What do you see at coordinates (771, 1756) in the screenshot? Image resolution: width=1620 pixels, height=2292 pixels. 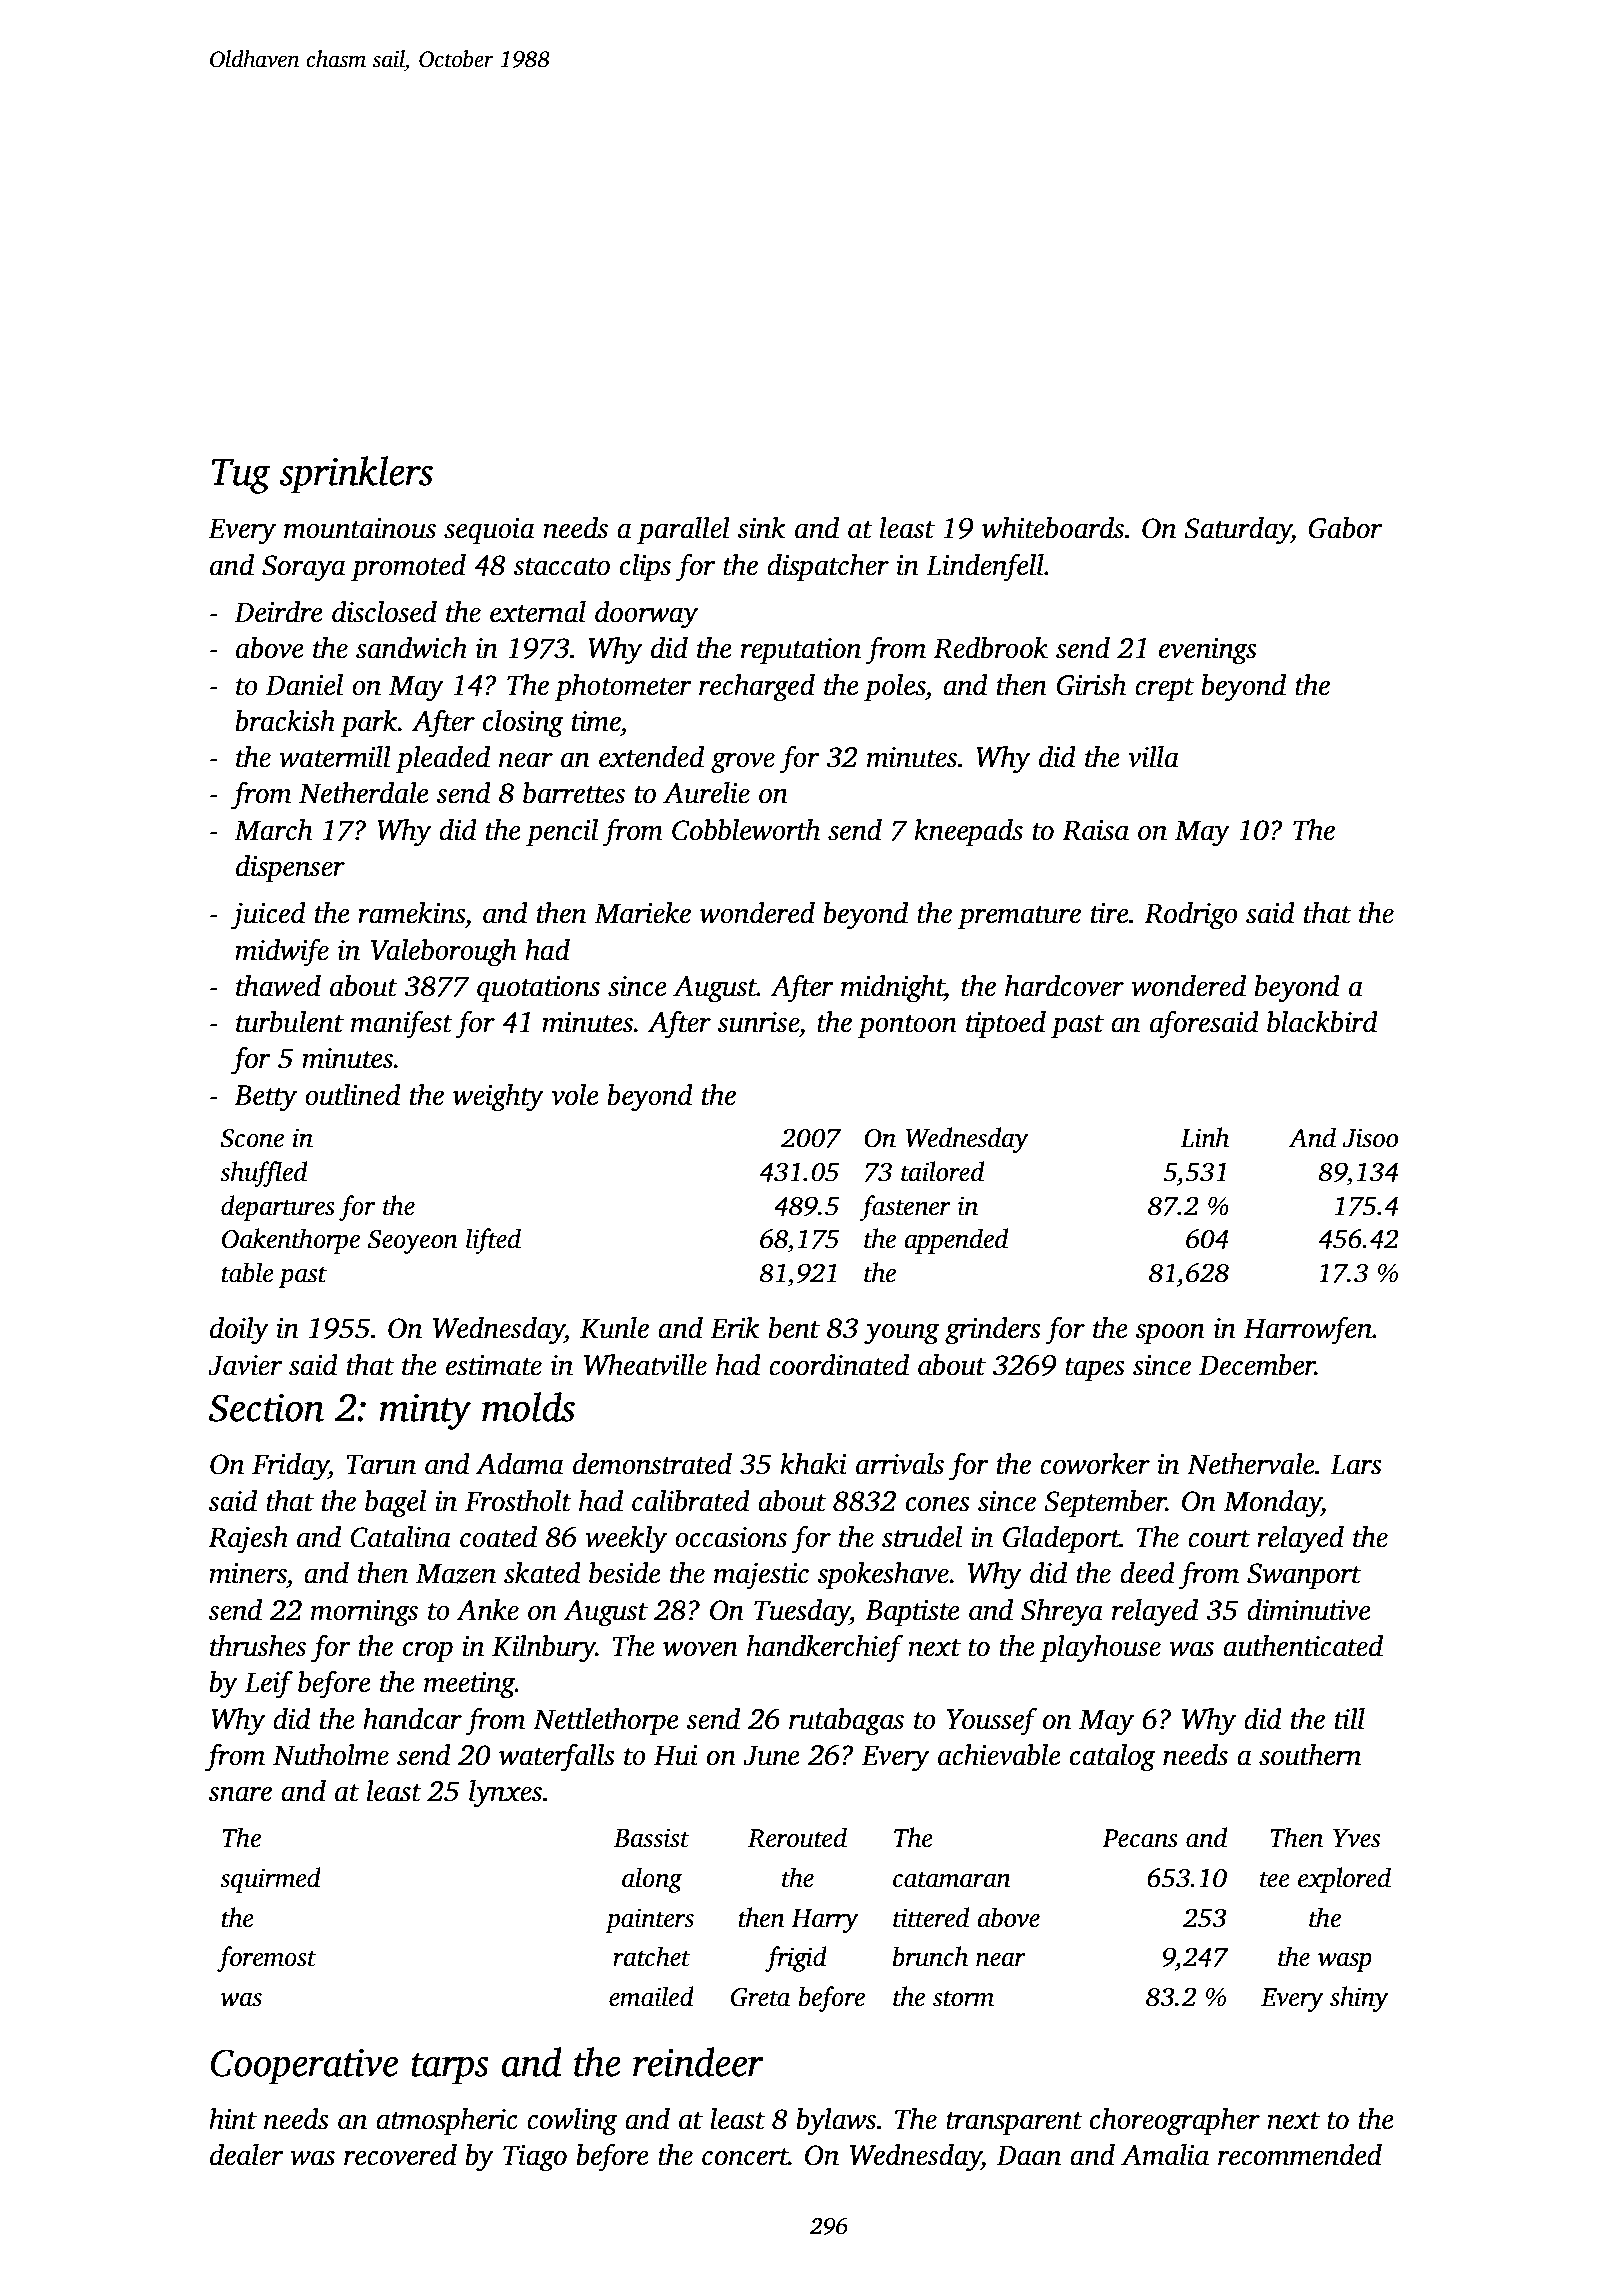 I see `June` at bounding box center [771, 1756].
